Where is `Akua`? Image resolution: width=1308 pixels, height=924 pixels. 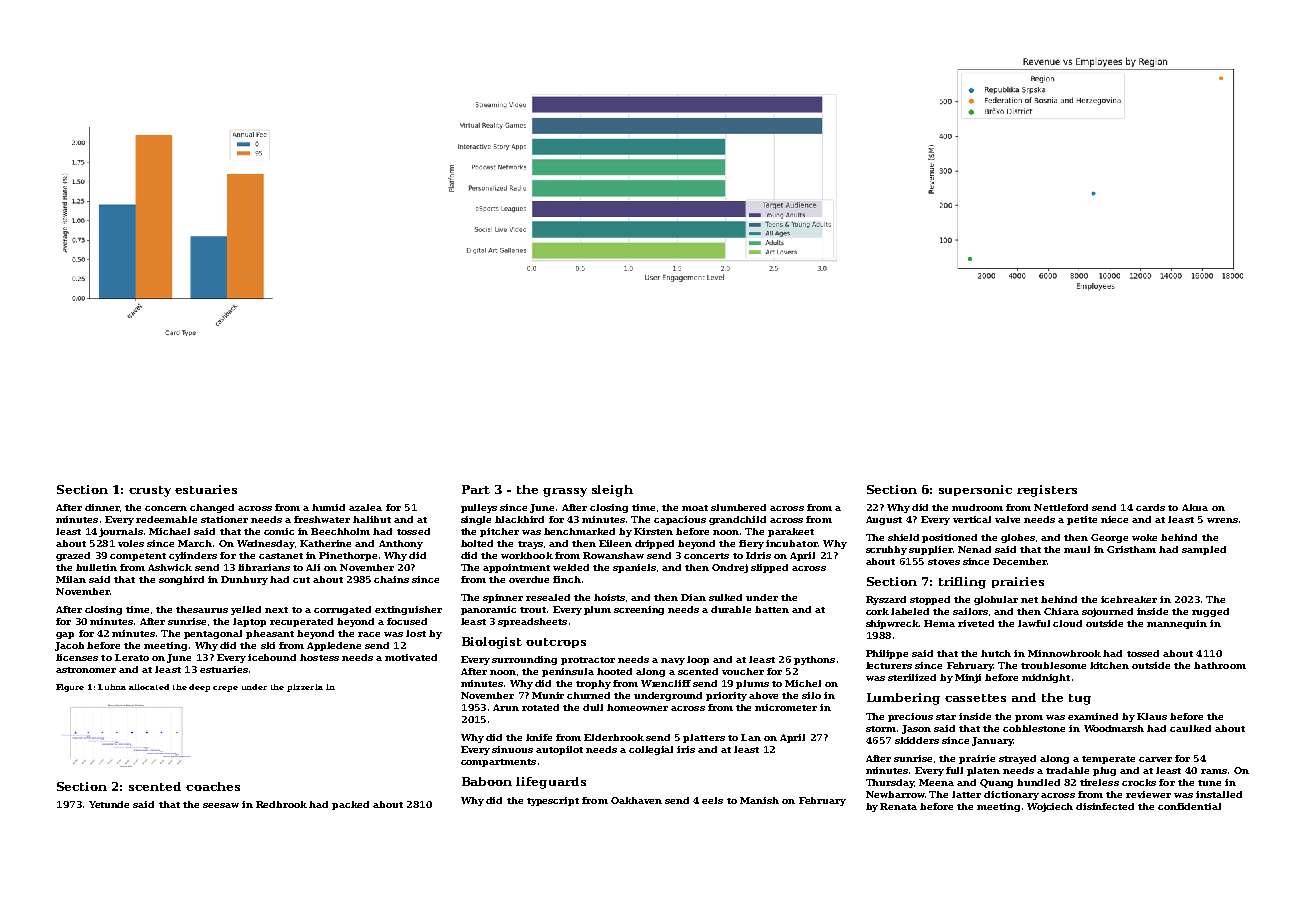
Akua is located at coordinates (1195, 507).
